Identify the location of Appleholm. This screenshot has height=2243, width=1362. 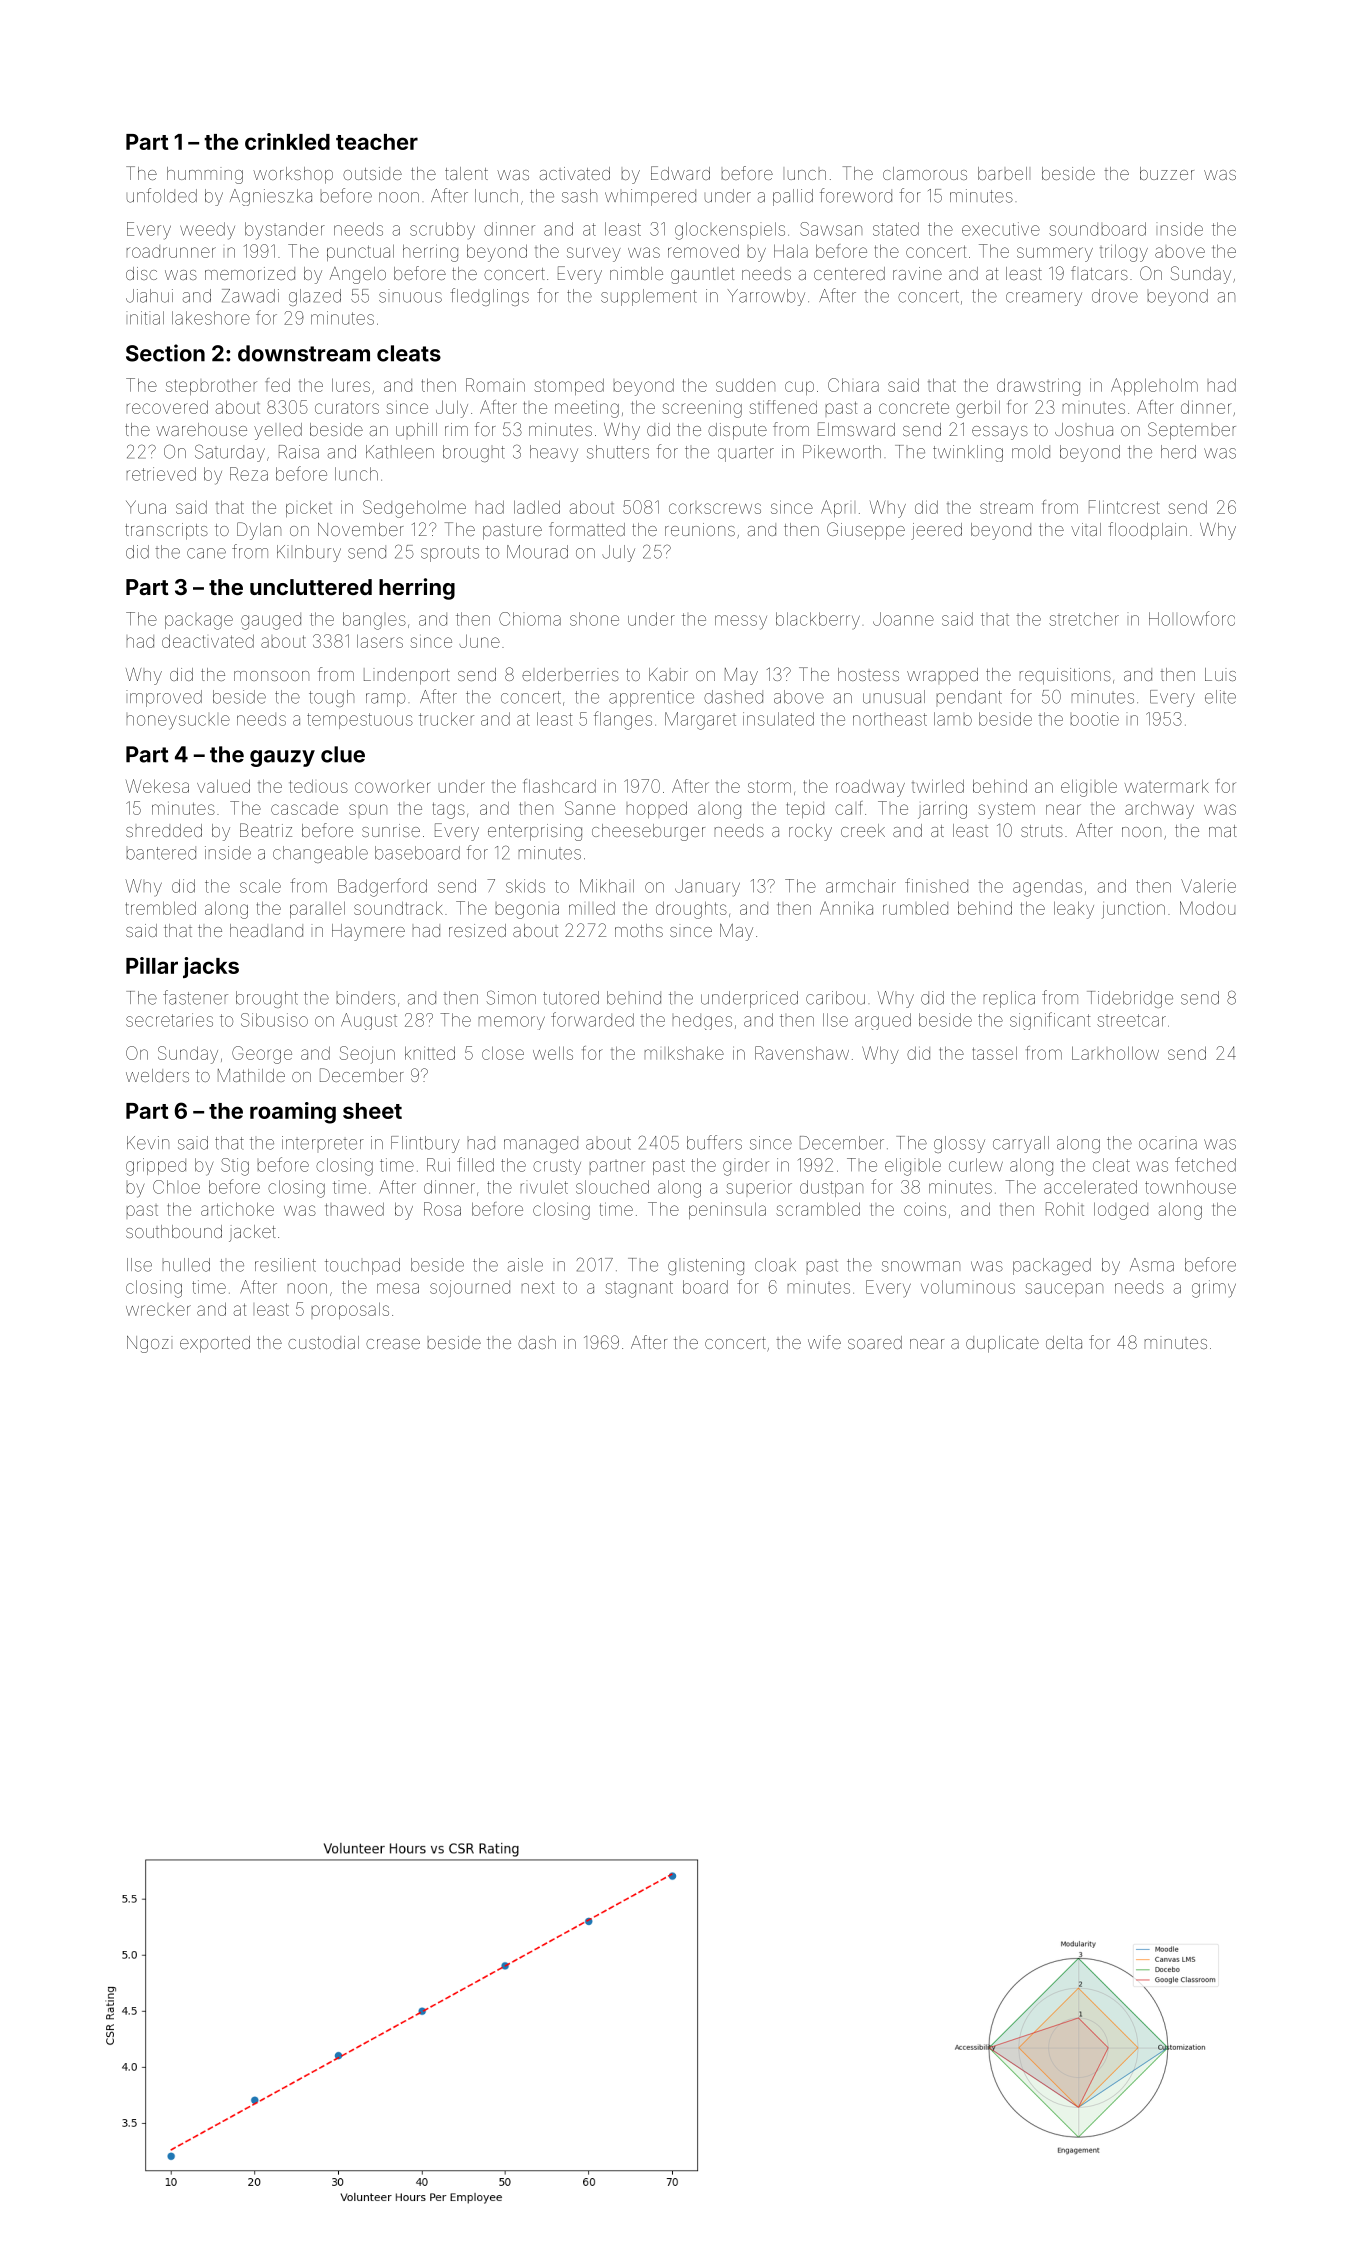
(1154, 386).
